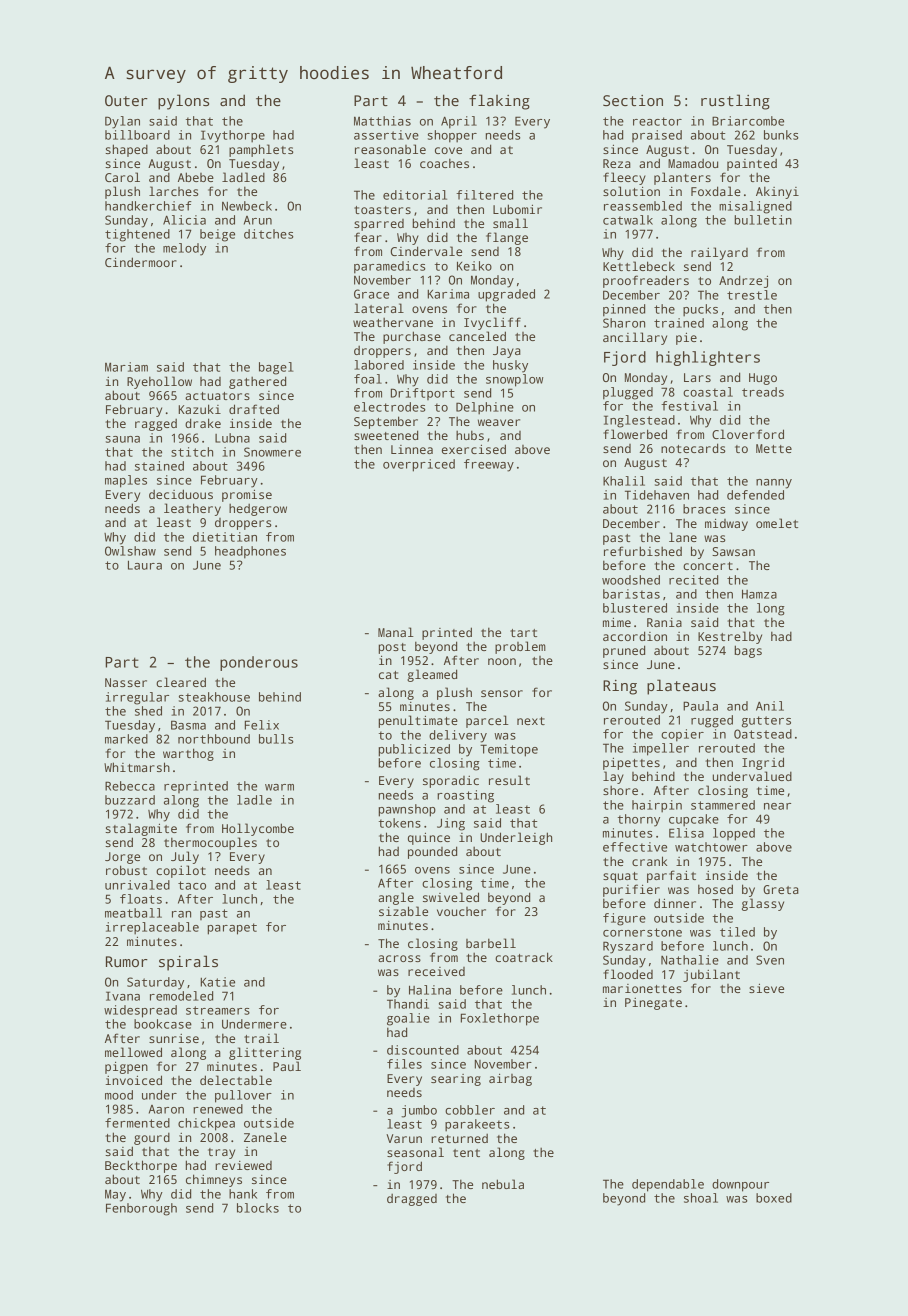  What do you see at coordinates (633, 100) in the screenshot?
I see `Section` at bounding box center [633, 100].
